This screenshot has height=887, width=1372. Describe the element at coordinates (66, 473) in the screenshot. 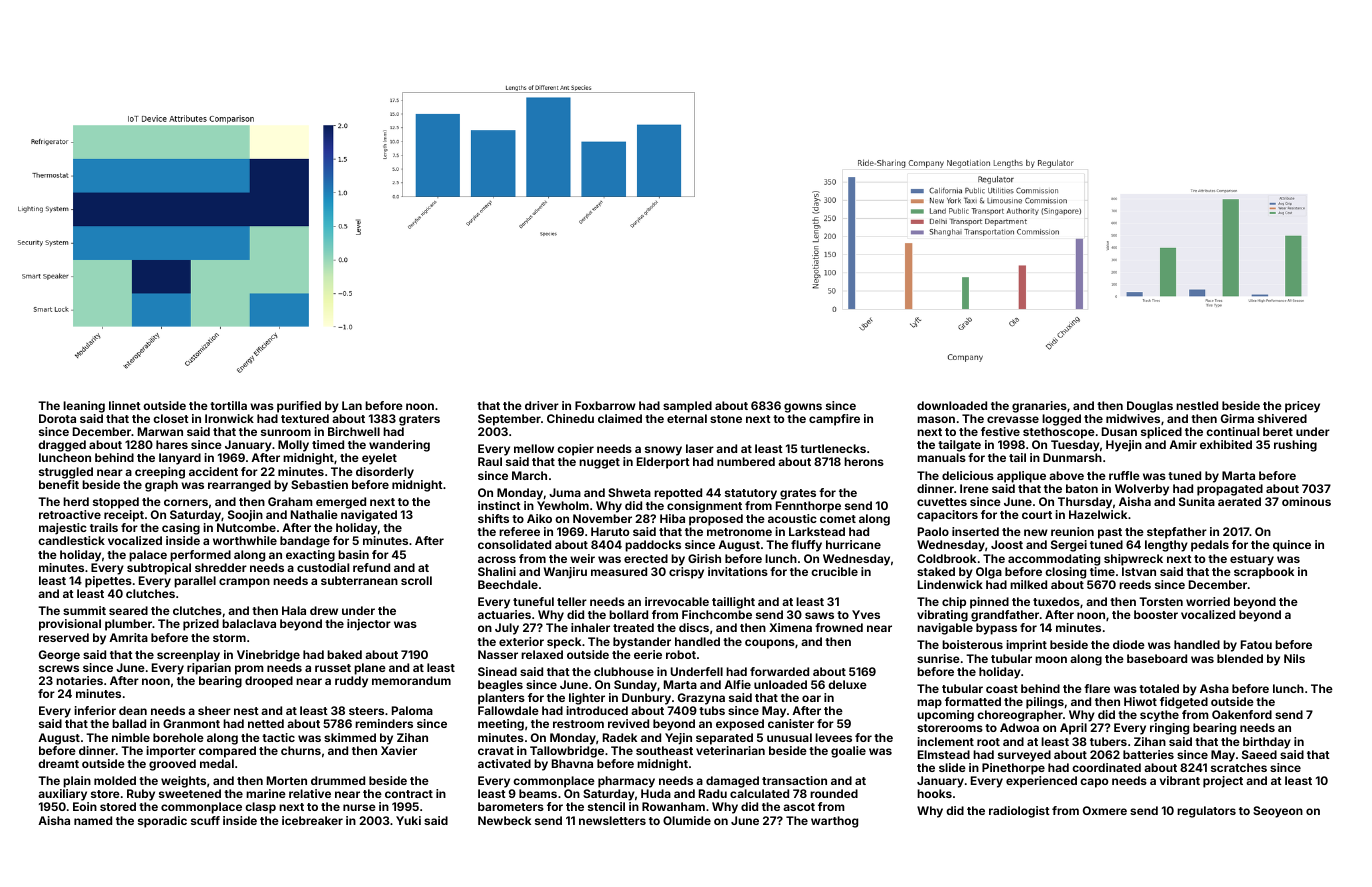

I see `struggled` at that location.
